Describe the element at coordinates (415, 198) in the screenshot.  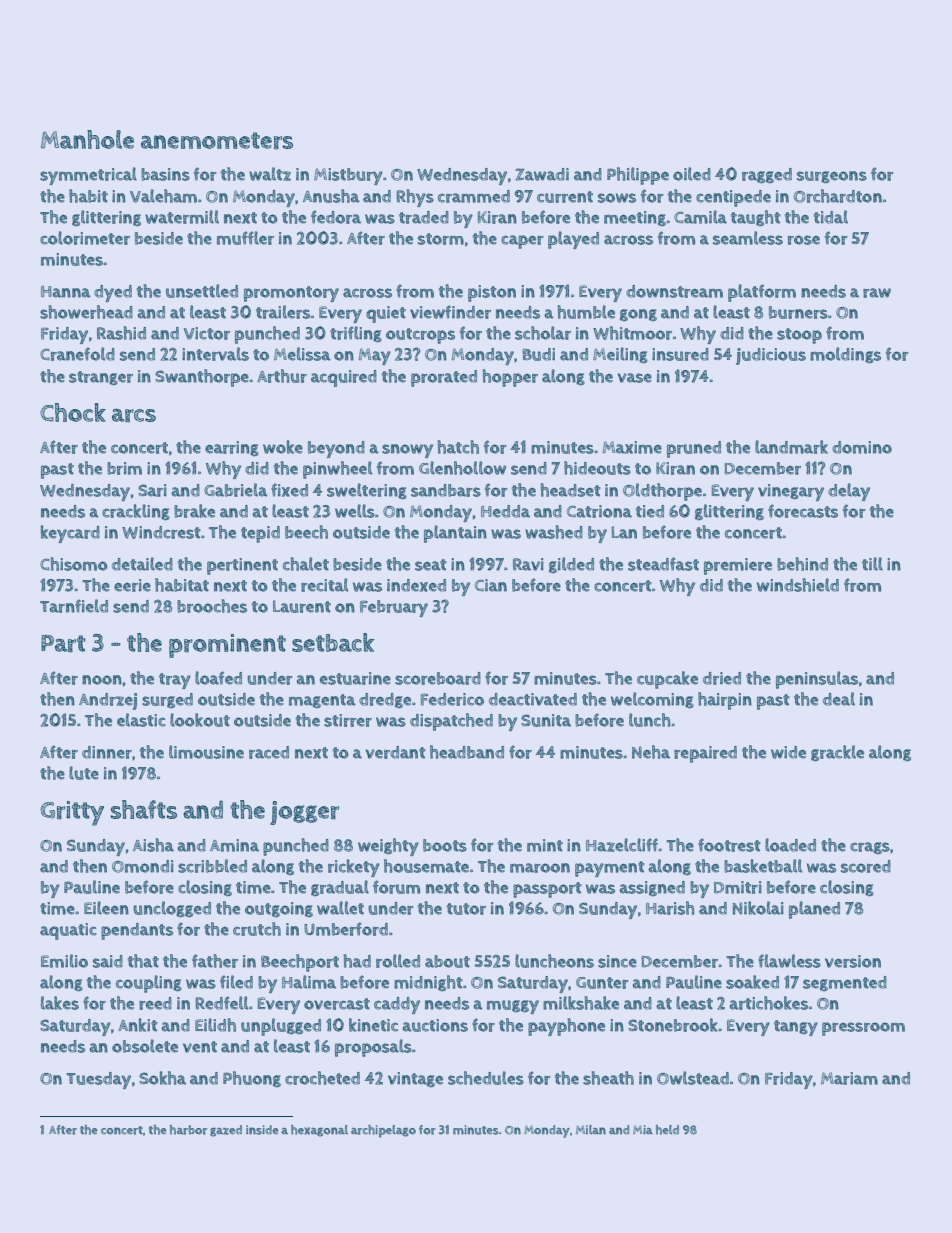
I see `Rhys` at that location.
